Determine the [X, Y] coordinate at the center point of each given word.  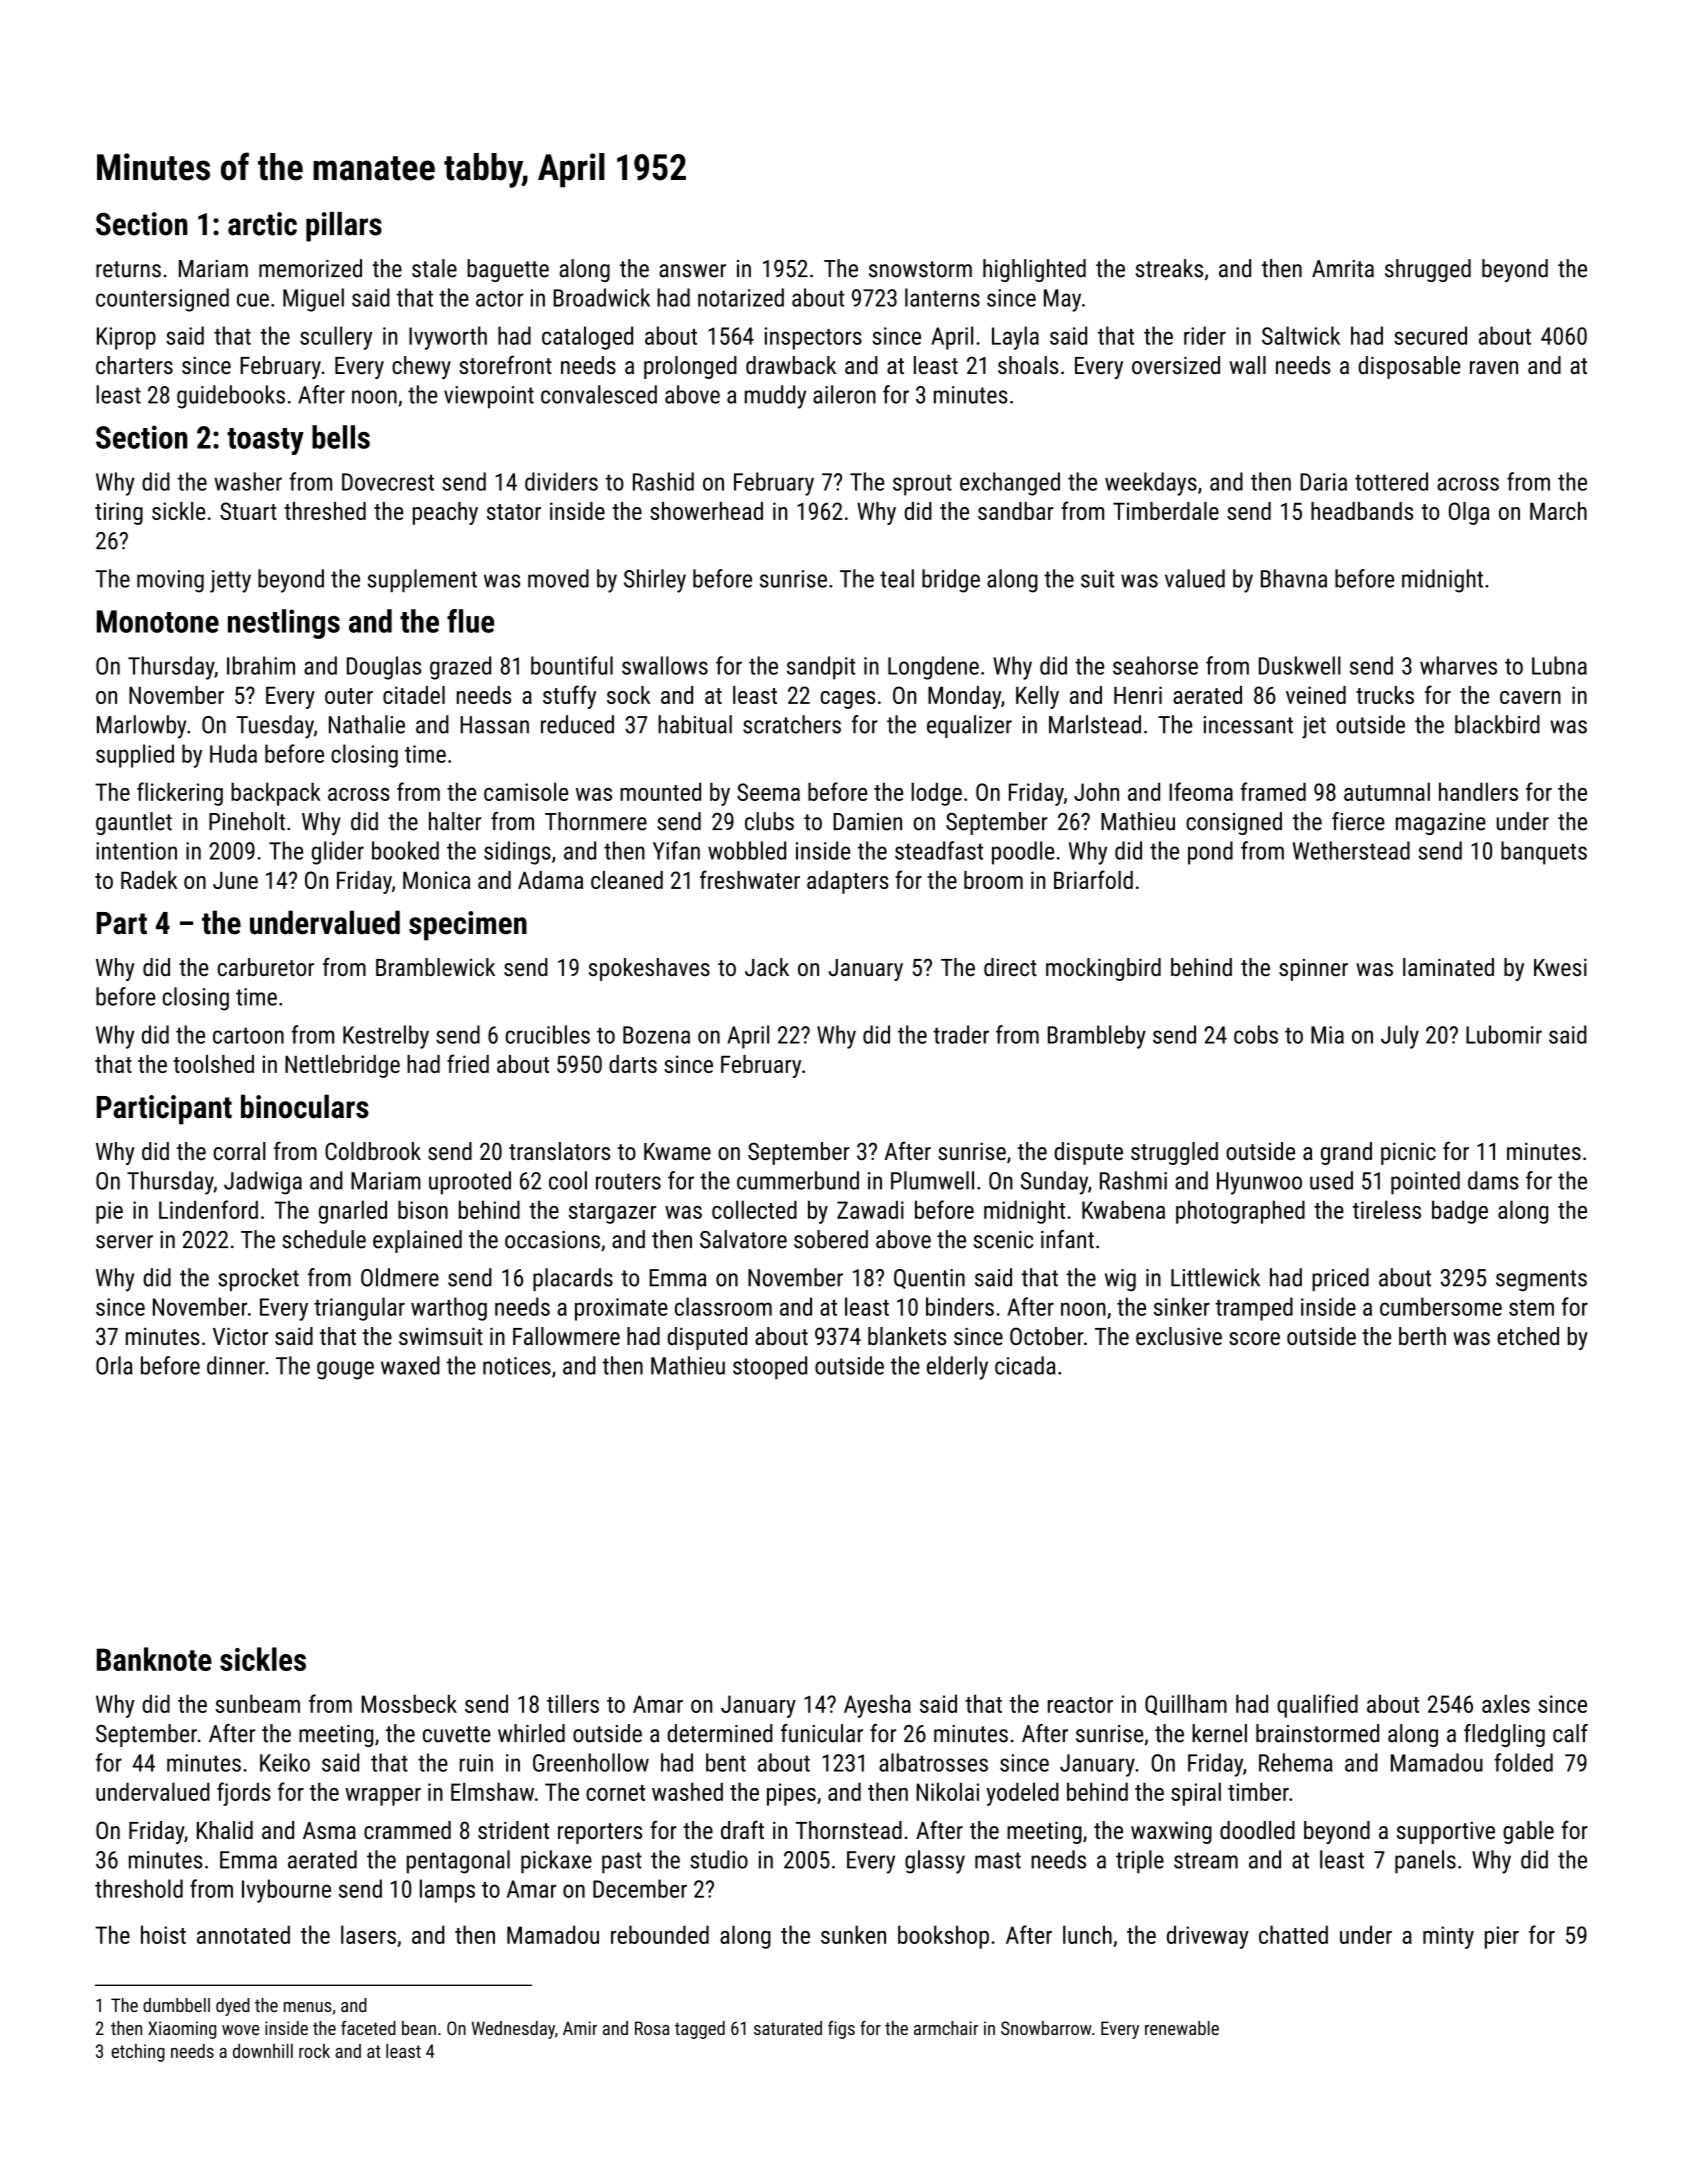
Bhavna [1294, 578]
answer [692, 271]
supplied [135, 756]
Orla [114, 1365]
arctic [262, 224]
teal [897, 578]
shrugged [1428, 270]
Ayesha [877, 1706]
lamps [447, 1891]
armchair [946, 2028]
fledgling [1504, 1735]
